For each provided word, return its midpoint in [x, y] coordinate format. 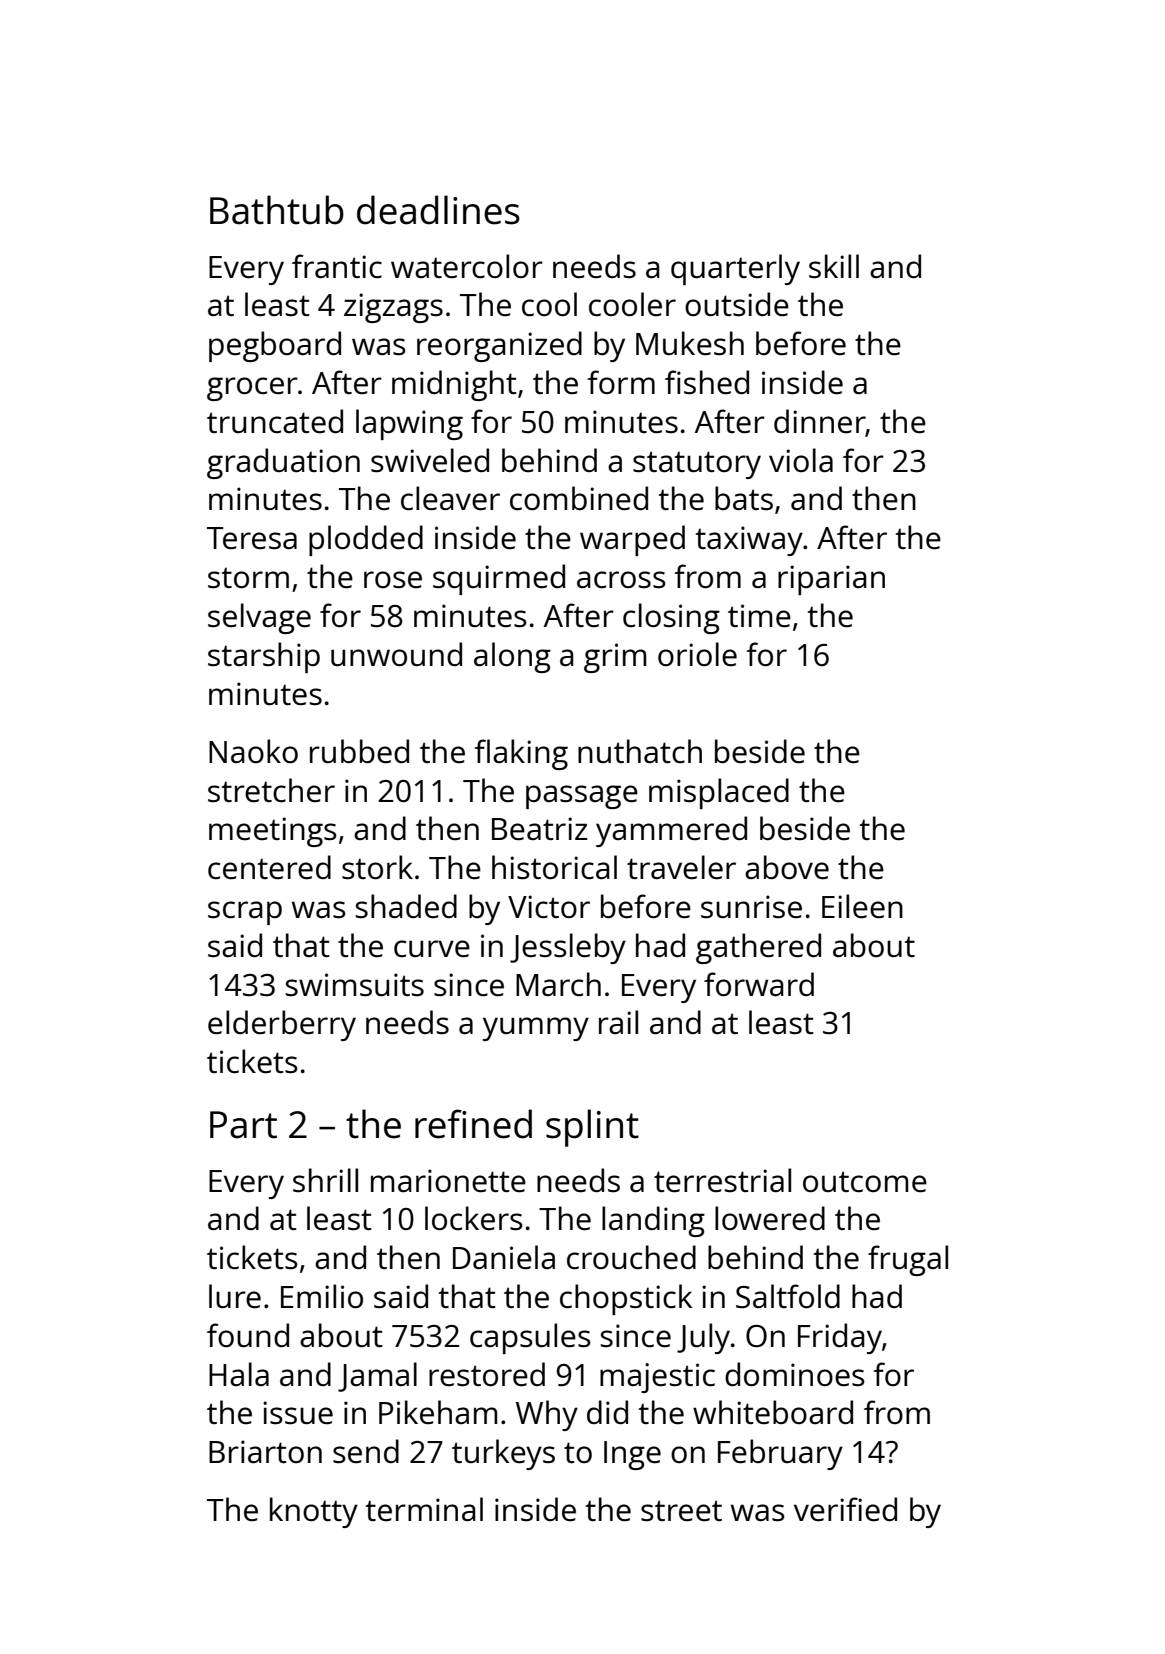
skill [834, 266]
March [558, 984]
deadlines [438, 210]
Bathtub [277, 210]
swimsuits [355, 985]
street [681, 1511]
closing [671, 618]
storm [248, 578]
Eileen [862, 906]
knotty [314, 1512]
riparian [831, 580]
